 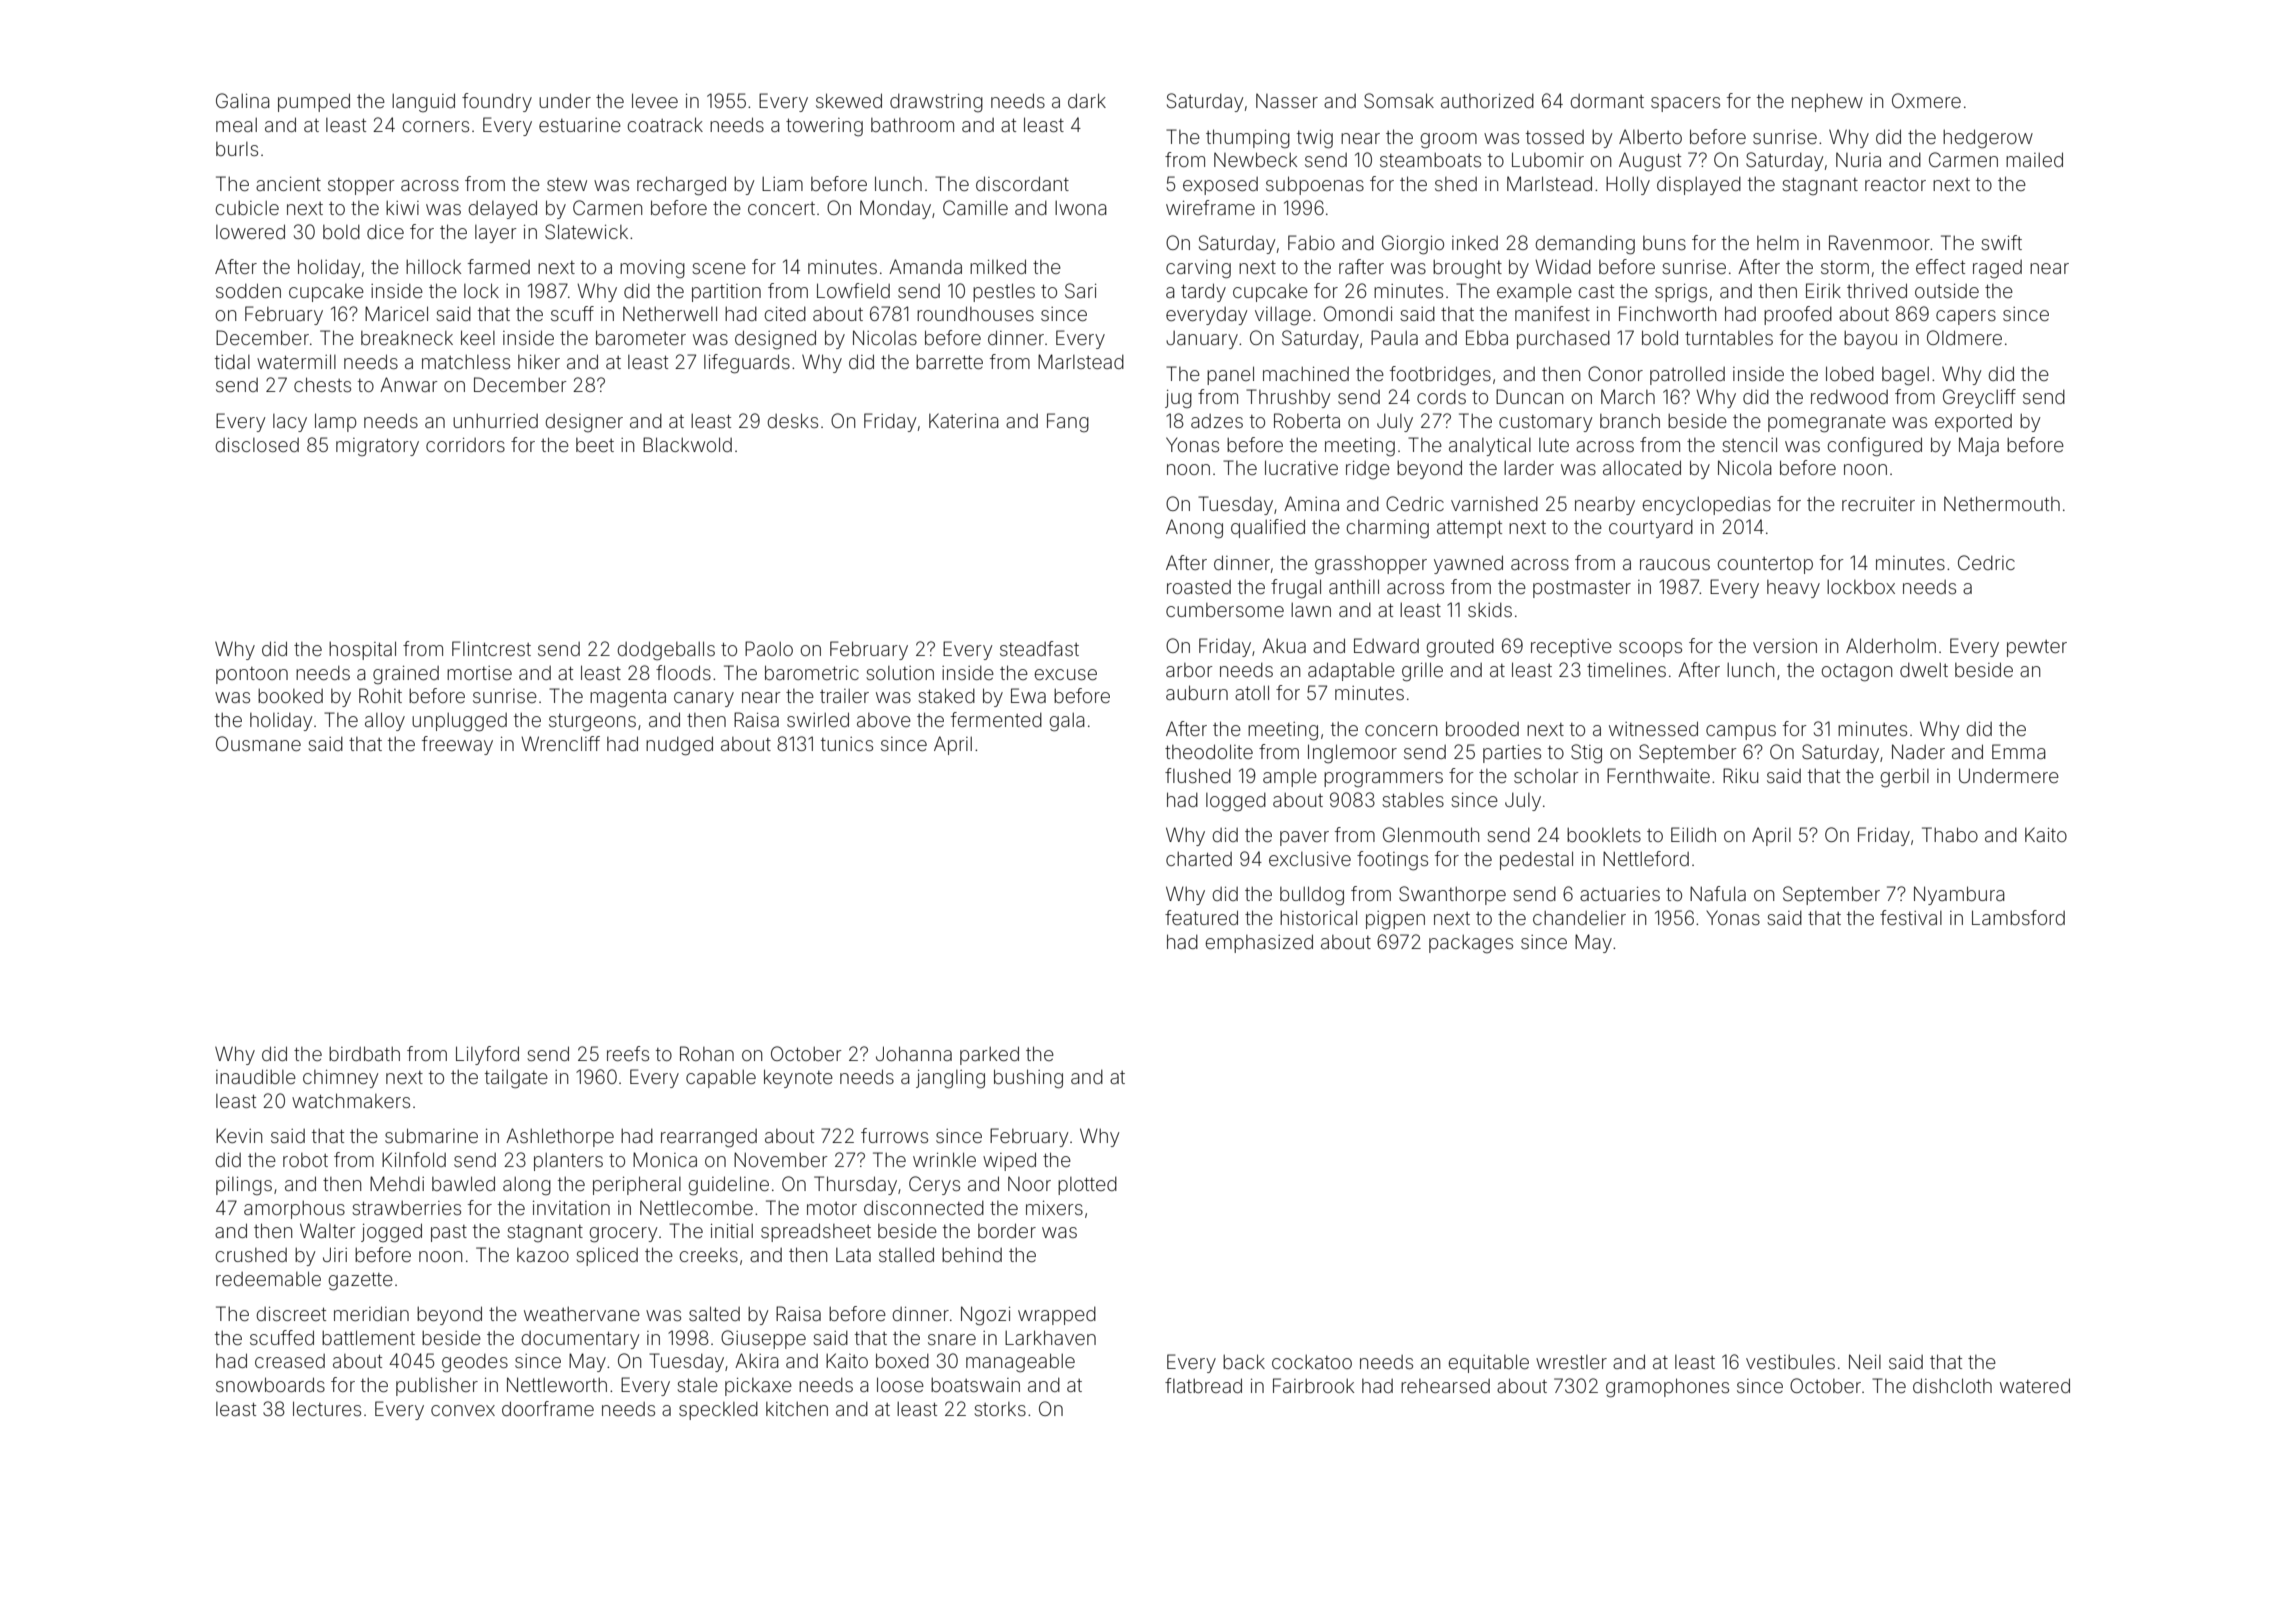 I want to click on Oxmere, so click(x=1926, y=100).
